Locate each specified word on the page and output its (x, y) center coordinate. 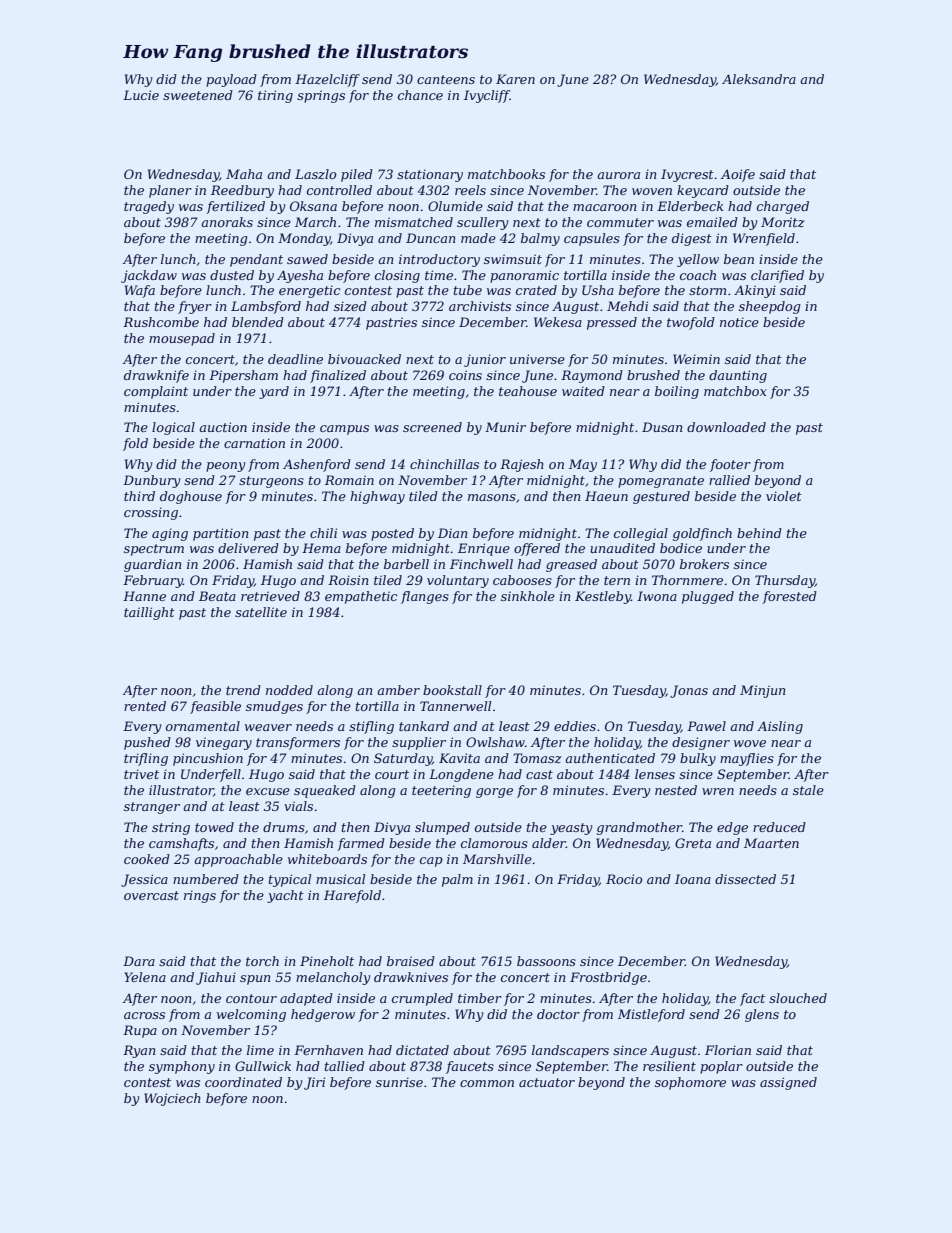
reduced (779, 827)
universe (537, 359)
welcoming (251, 1015)
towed (214, 827)
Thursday (785, 581)
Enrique (484, 549)
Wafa (140, 291)
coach (698, 275)
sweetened (198, 95)
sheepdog (770, 307)
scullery (483, 223)
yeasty (571, 829)
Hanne (144, 596)
